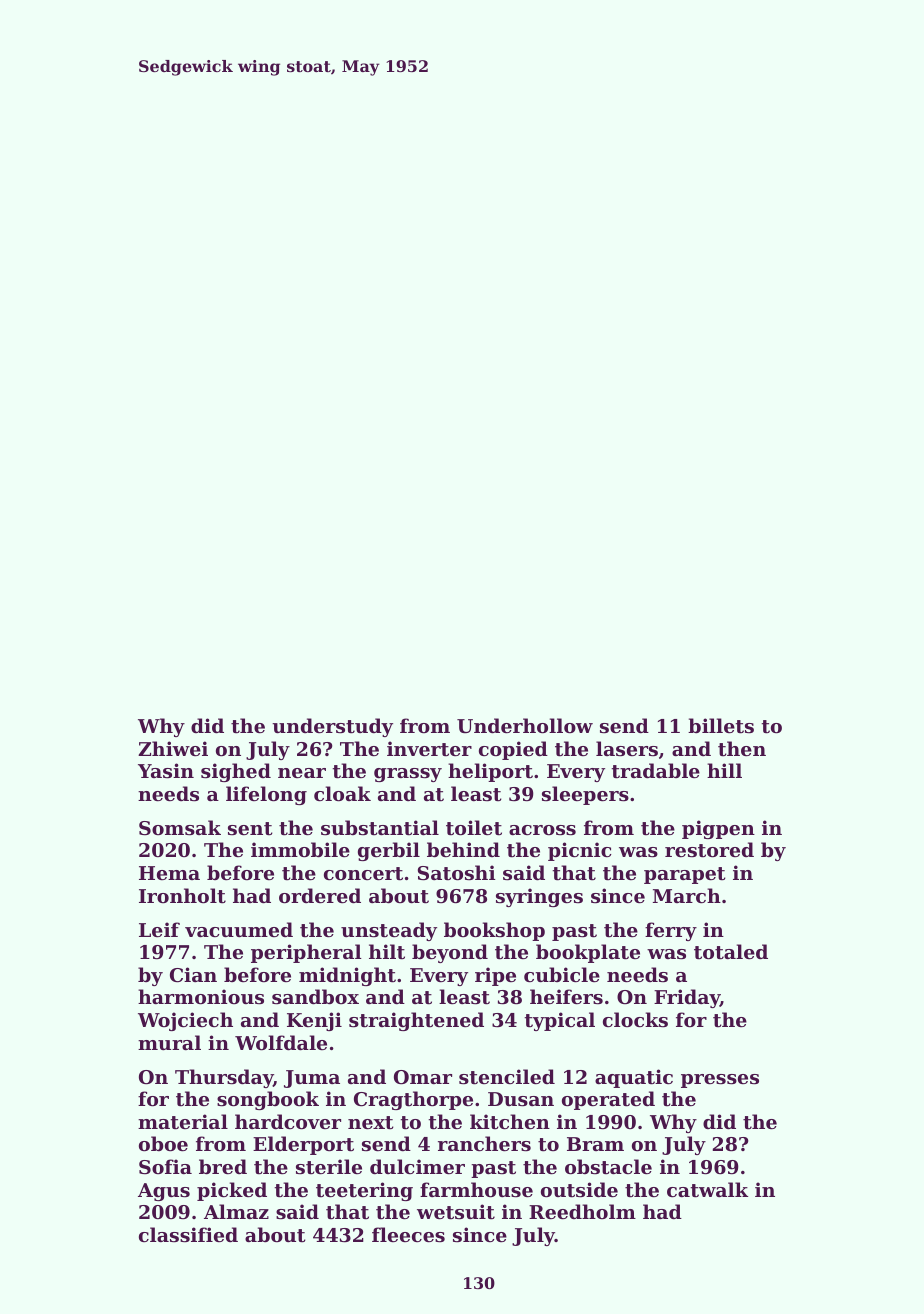 This image has height=1314, width=924. Describe the element at coordinates (173, 748) in the image. I see `Zhiwei` at that location.
